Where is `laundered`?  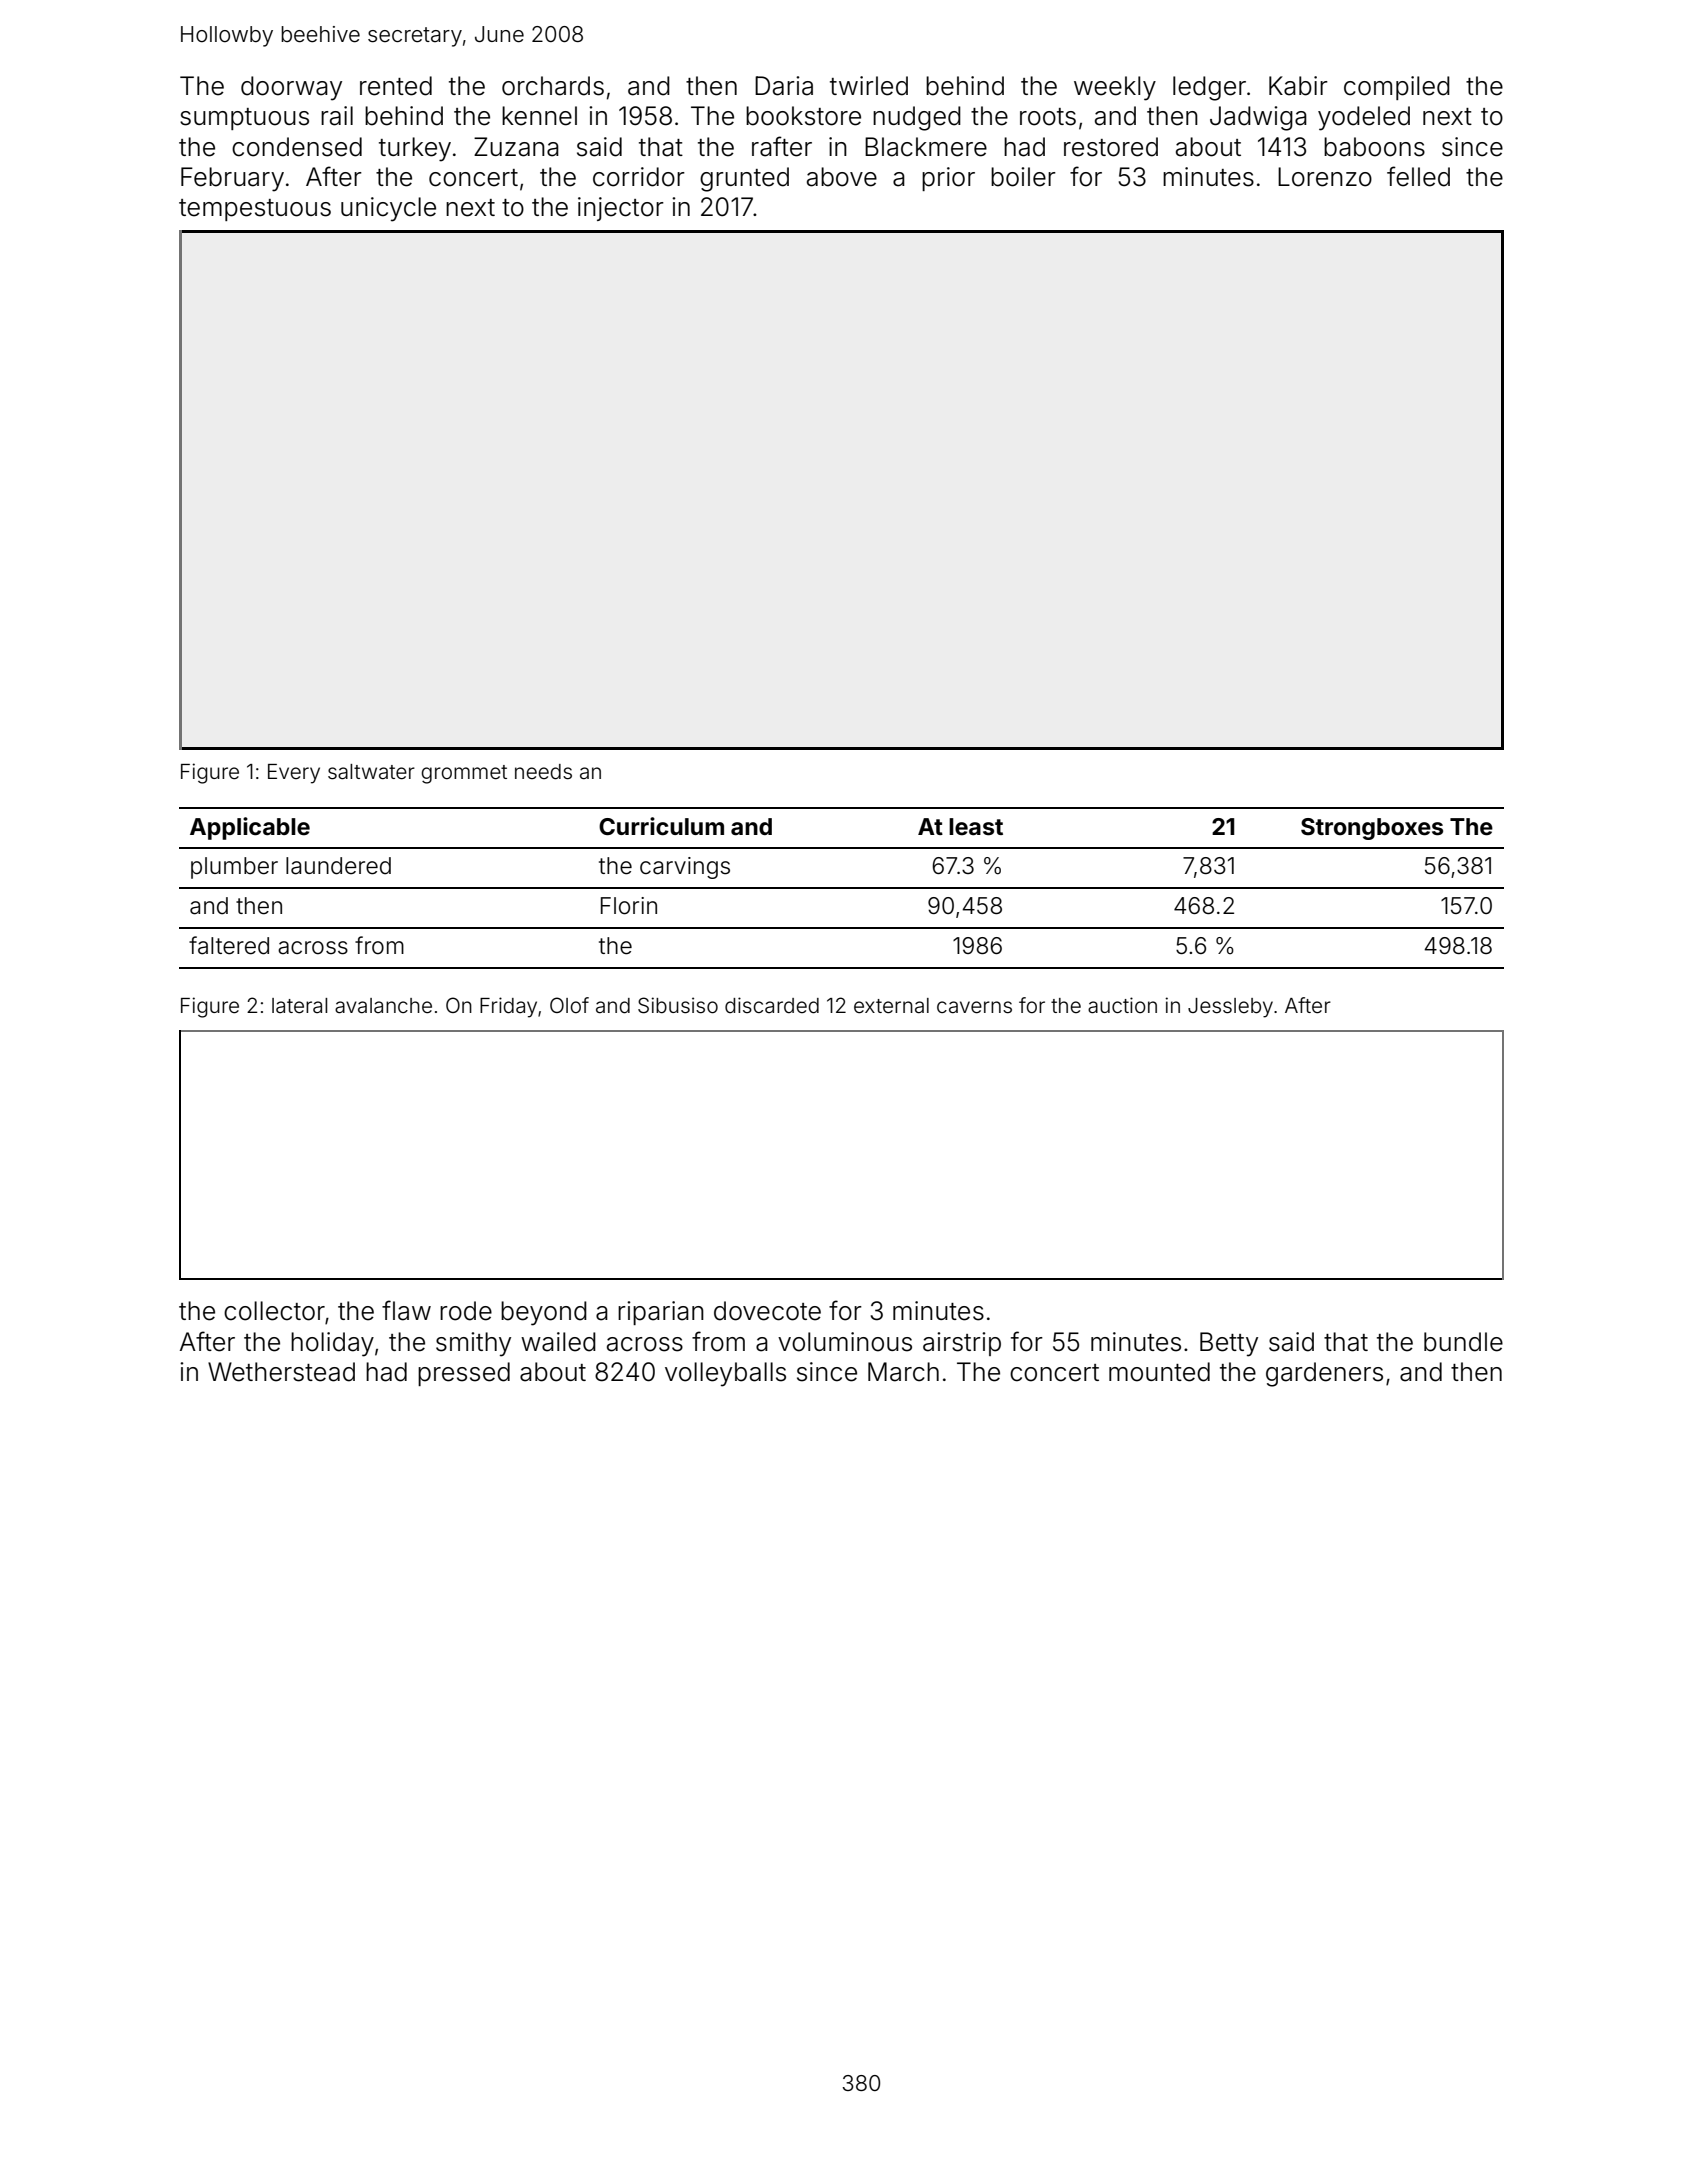
laundered is located at coordinates (338, 866).
